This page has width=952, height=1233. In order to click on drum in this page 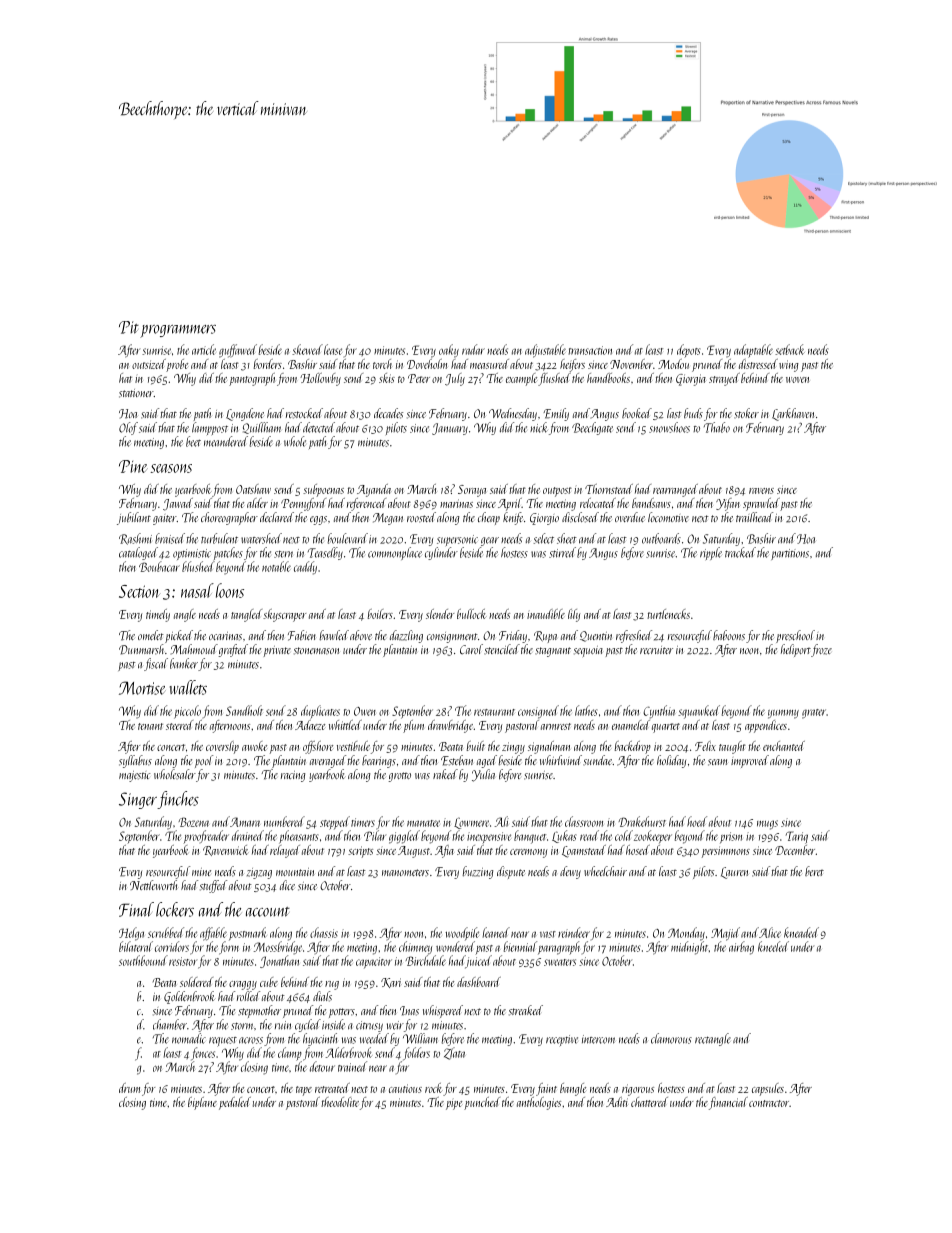, I will do `click(130, 1088)`.
